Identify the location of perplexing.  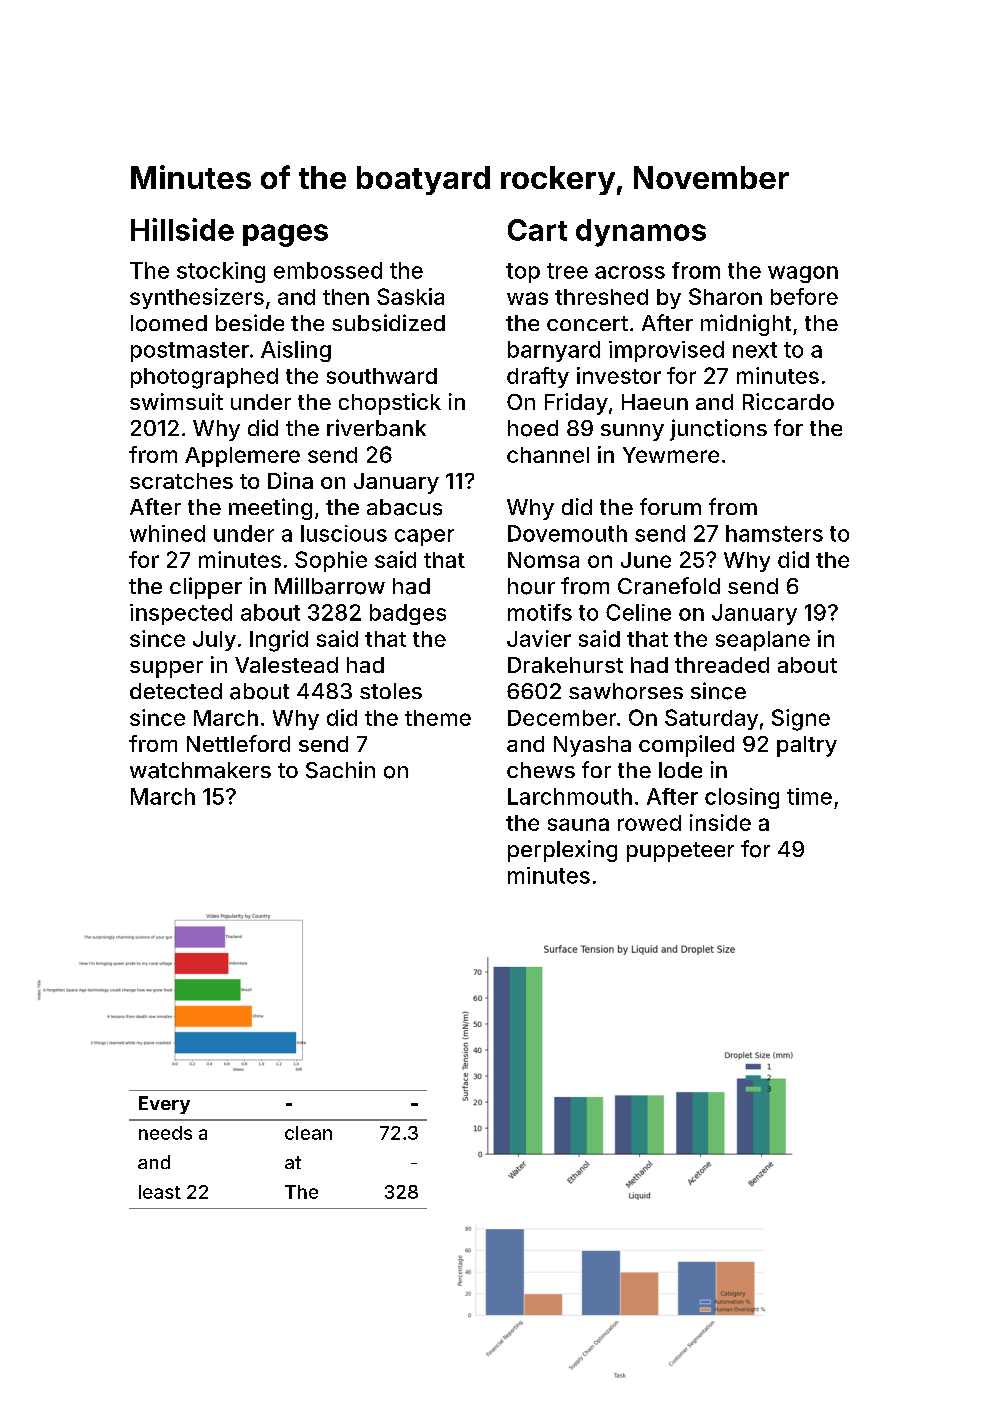
(562, 851).
